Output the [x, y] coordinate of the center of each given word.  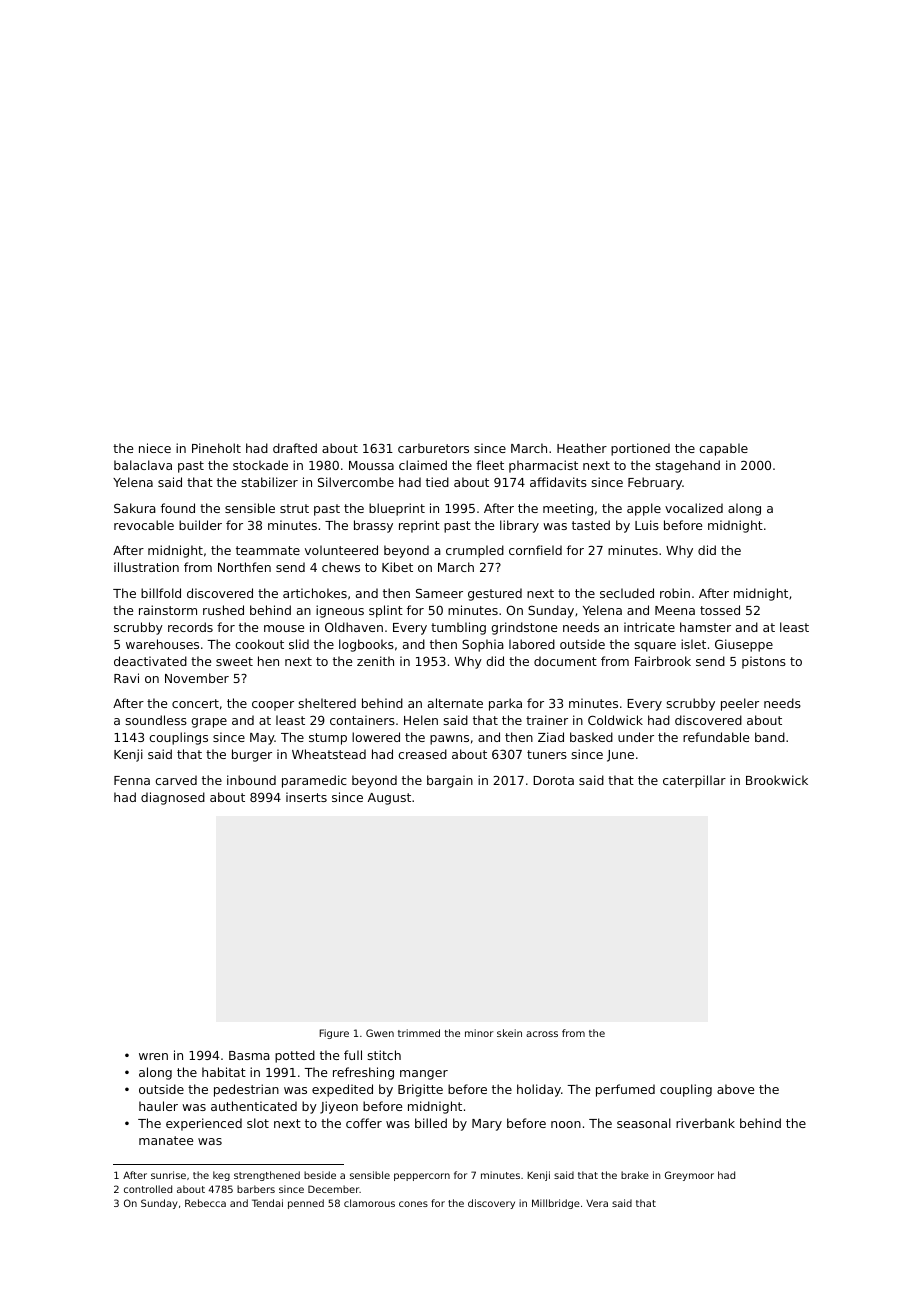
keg [221, 1176]
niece [155, 448]
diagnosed [173, 798]
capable [723, 449]
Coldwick [615, 720]
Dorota [553, 780]
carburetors [433, 448]
